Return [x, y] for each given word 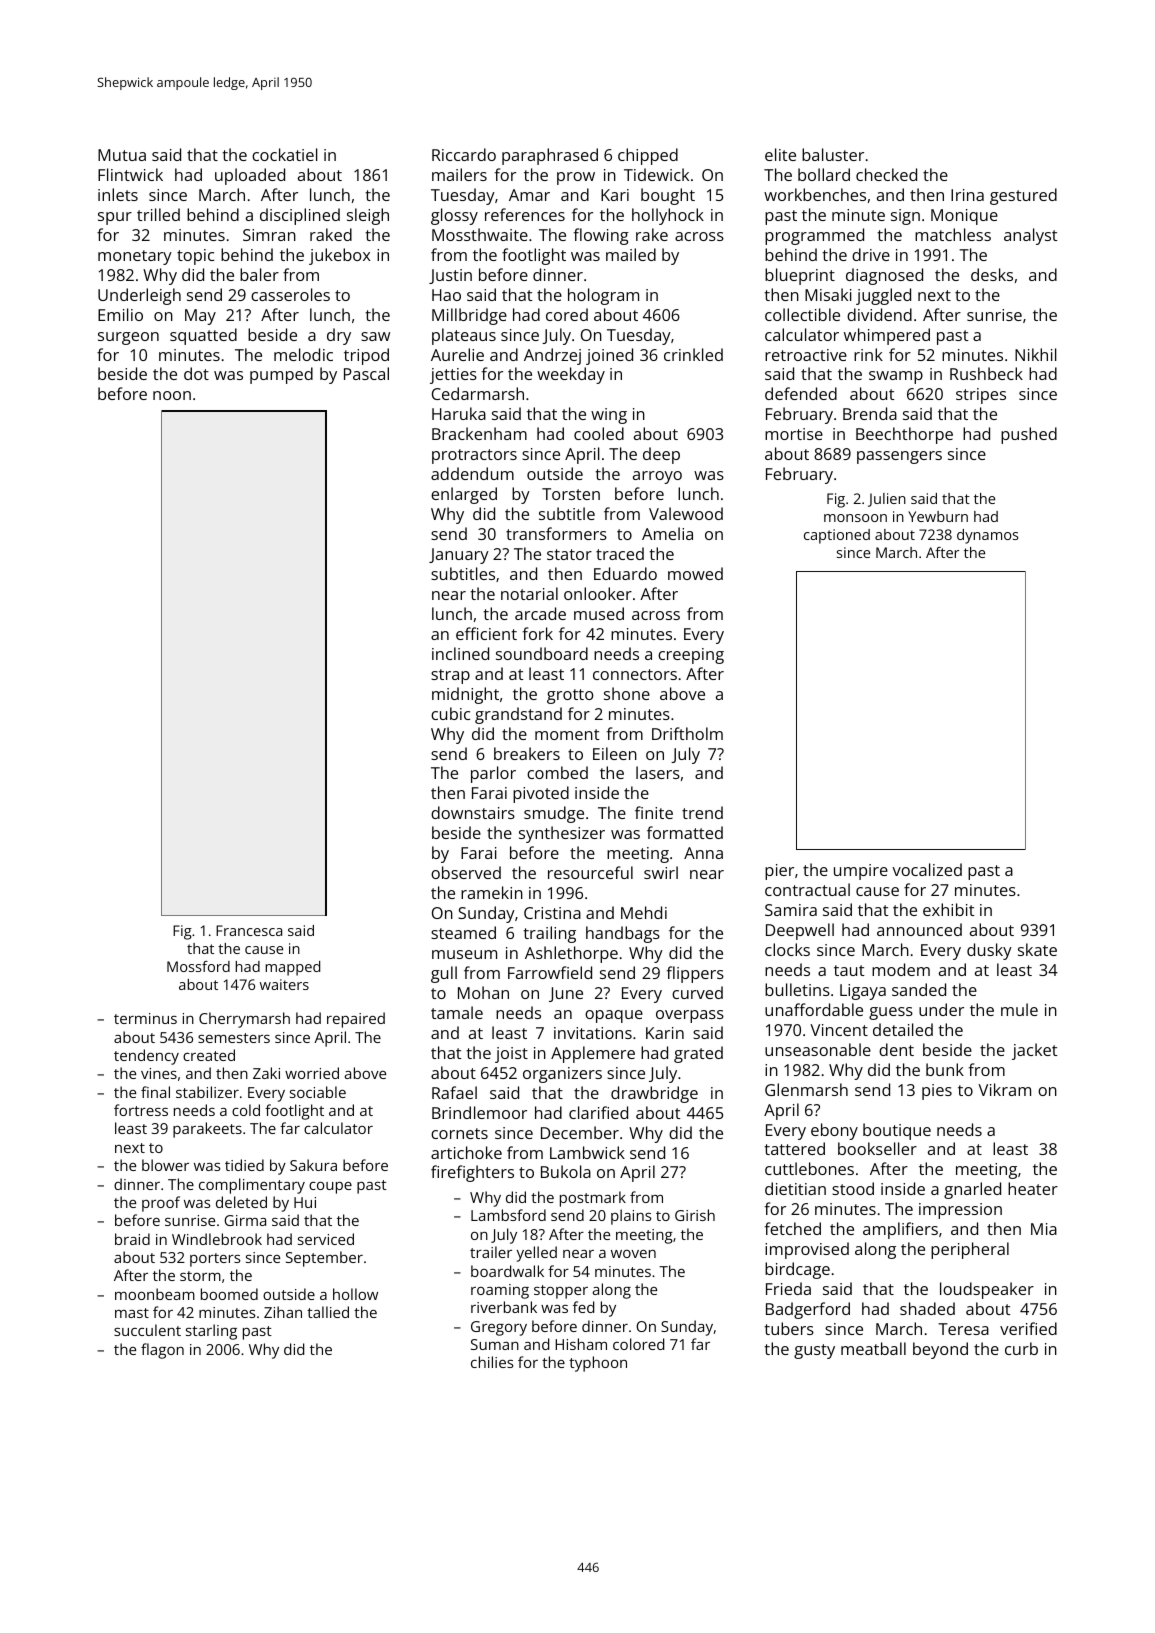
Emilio [120, 314]
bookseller [877, 1148]
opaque [614, 1016]
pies [937, 1092]
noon [172, 395]
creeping [691, 656]
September [324, 1259]
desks [992, 274]
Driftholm [687, 733]
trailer [491, 1252]
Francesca [249, 930]
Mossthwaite [480, 234]
